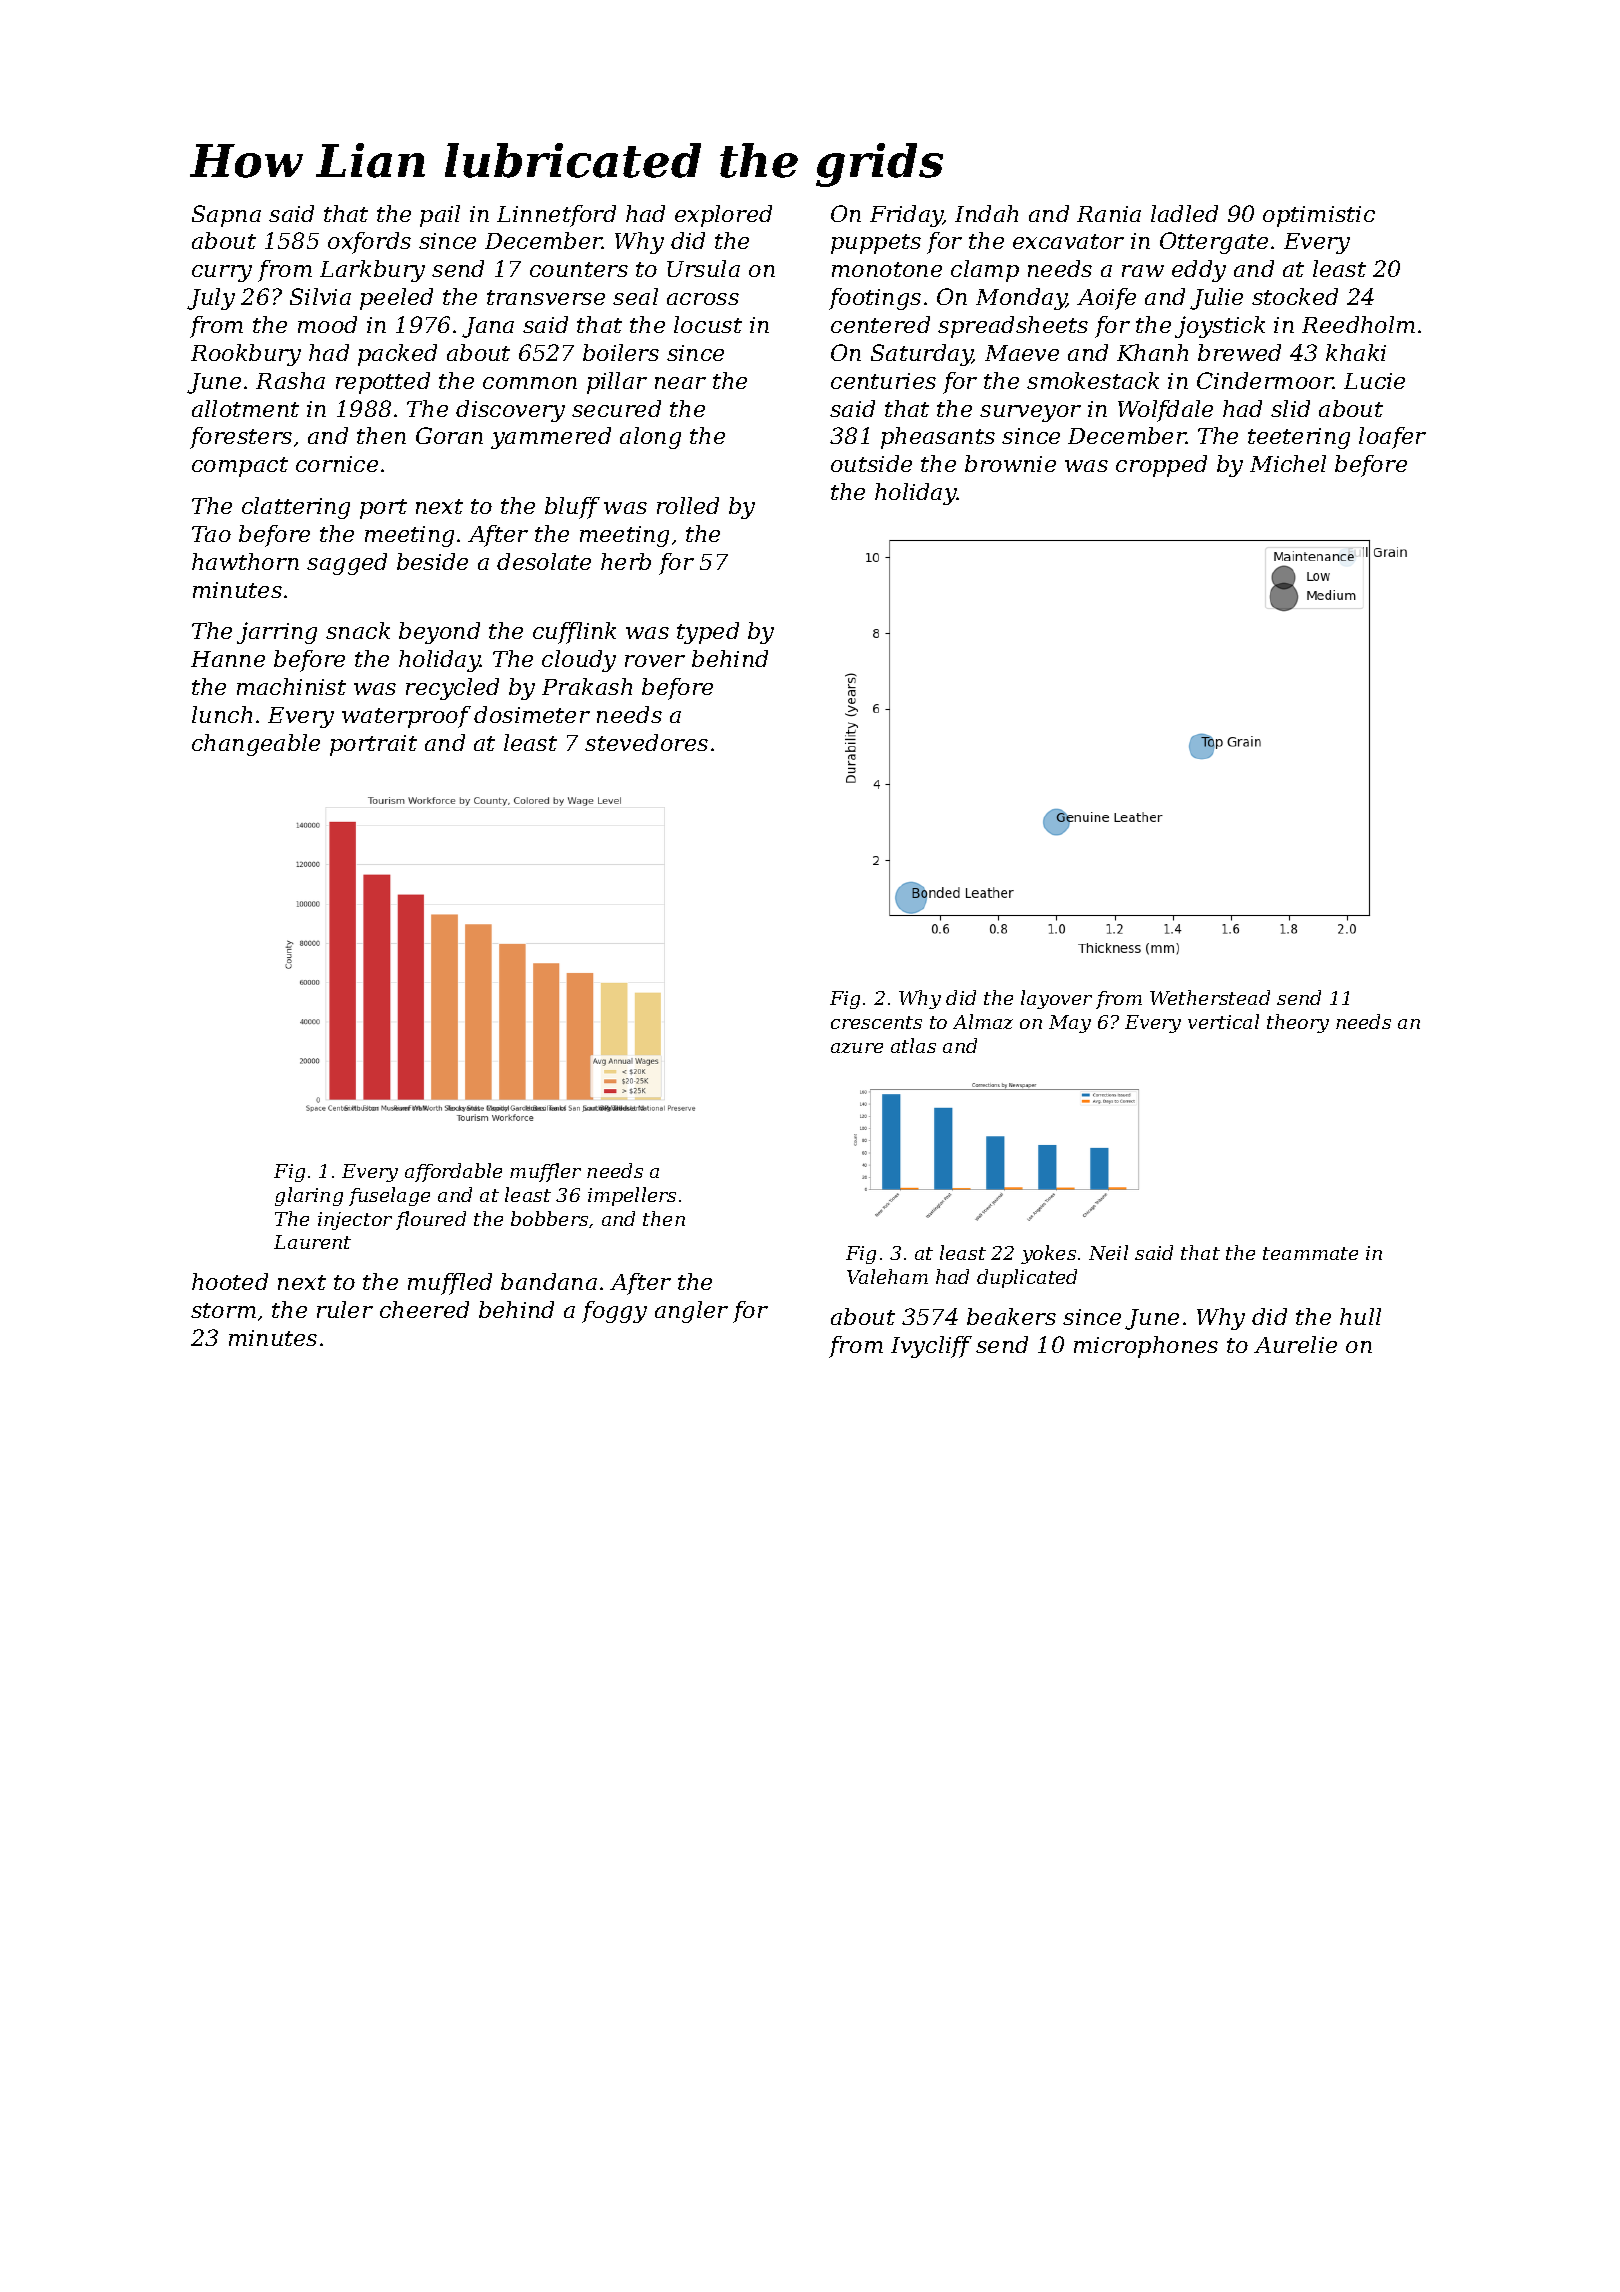  I want to click on herb, so click(626, 561).
